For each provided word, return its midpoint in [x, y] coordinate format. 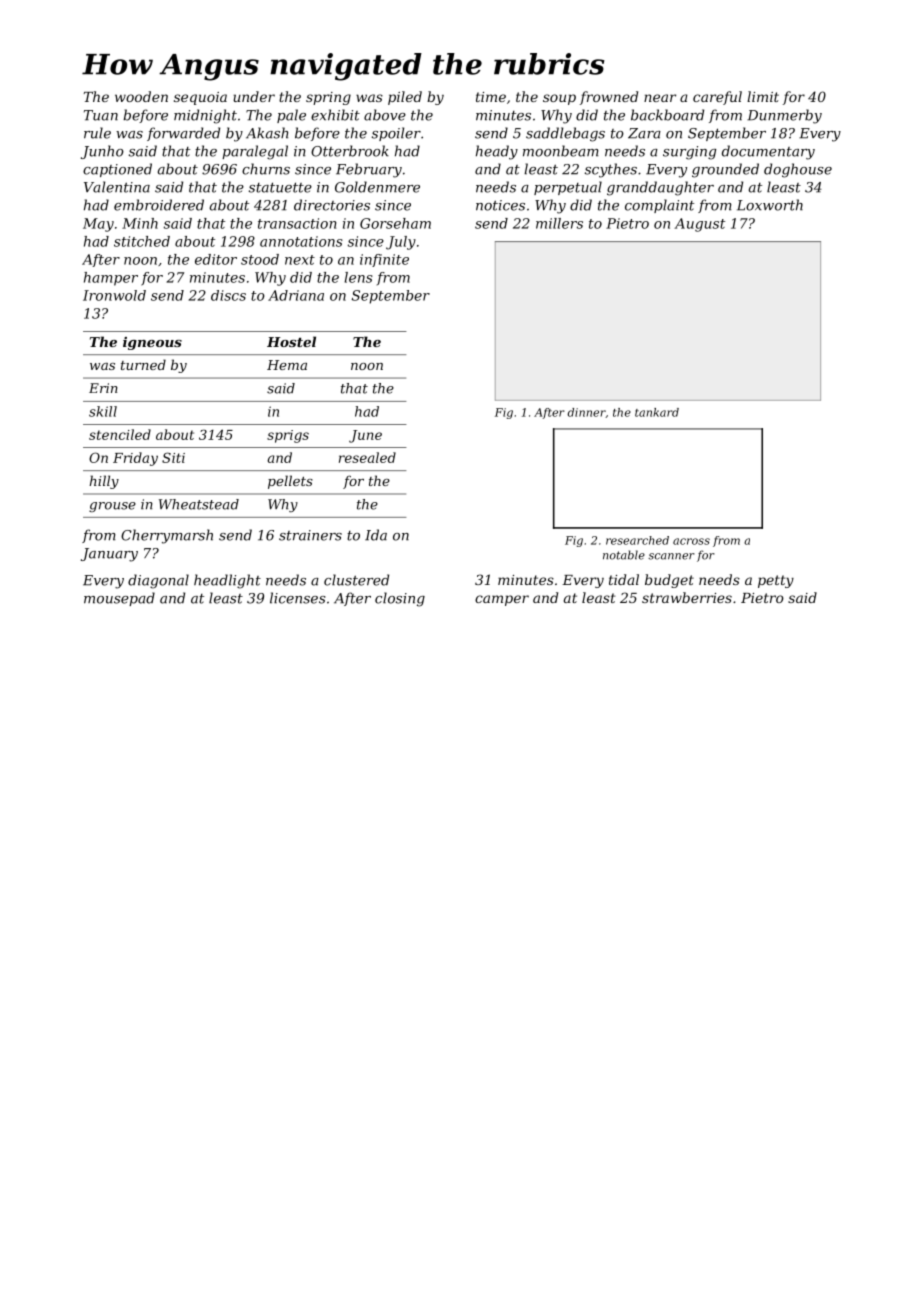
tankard [657, 412]
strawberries [687, 597]
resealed [367, 457]
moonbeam [560, 151]
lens [359, 277]
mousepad [119, 599]
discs [228, 295]
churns [266, 169]
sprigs [288, 436]
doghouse [798, 170]
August [699, 225]
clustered [356, 580]
